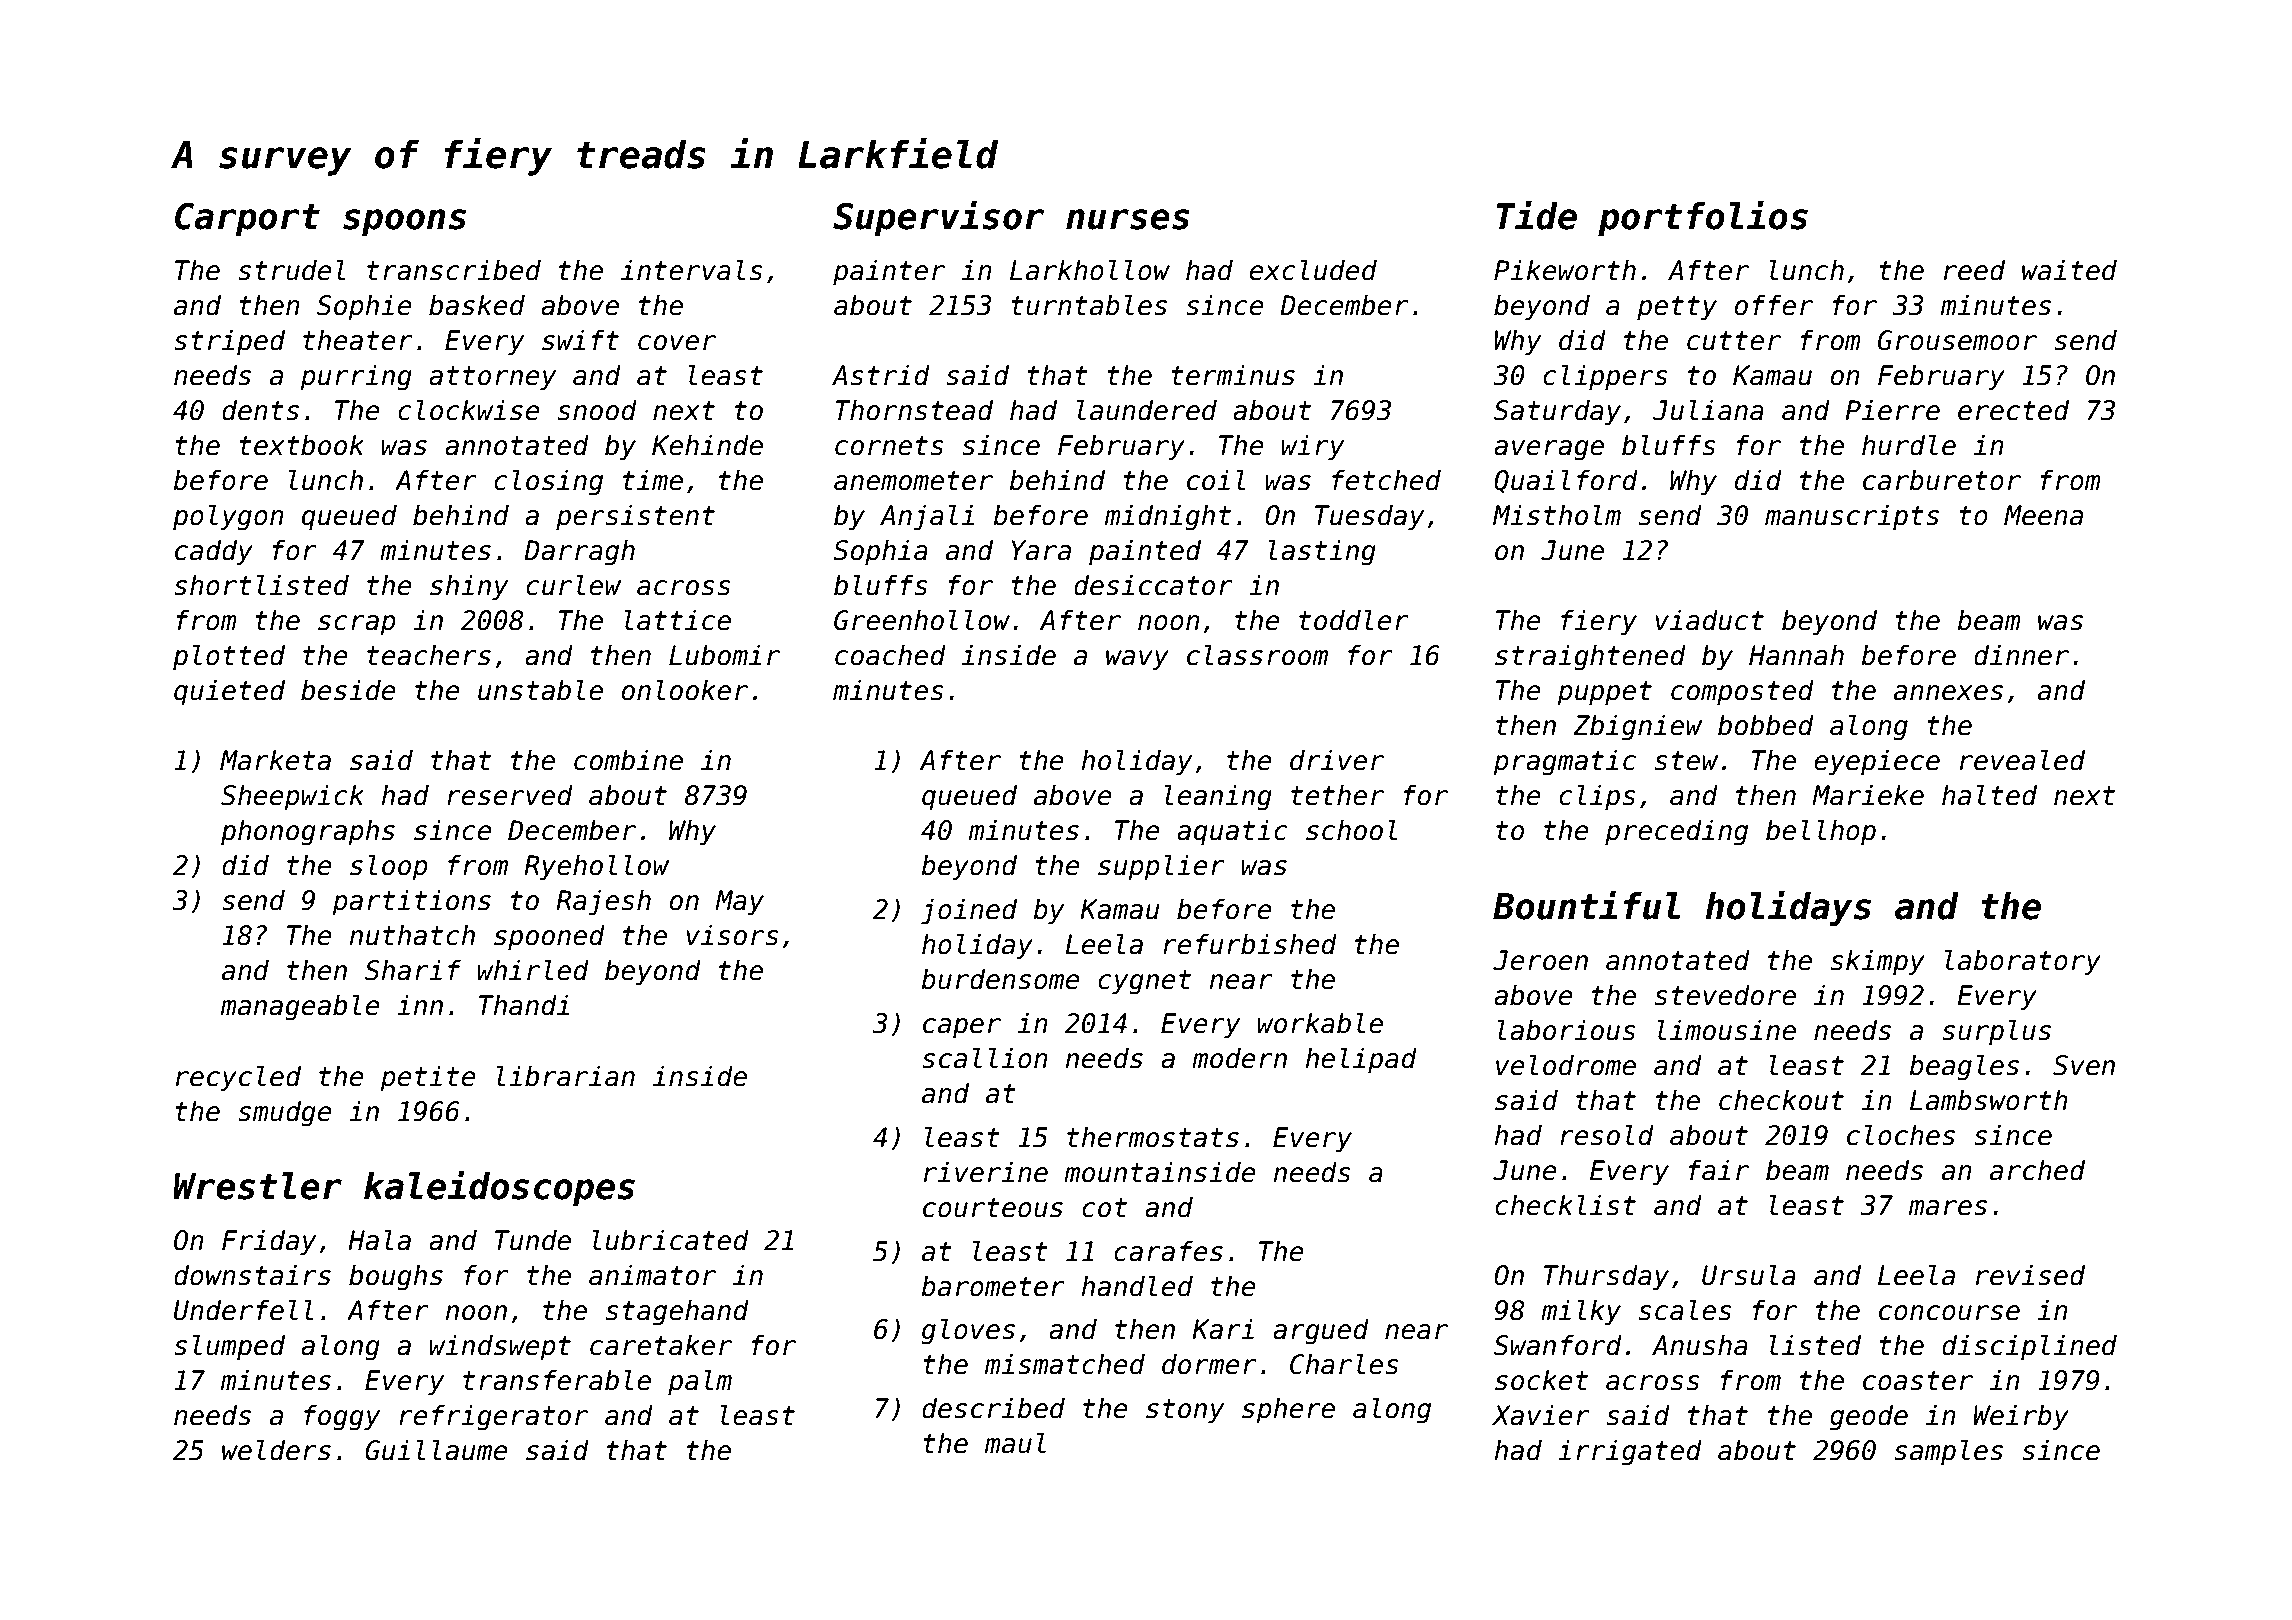 The image size is (2292, 1620). What do you see at coordinates (1719, 1170) in the screenshot?
I see `fair` at bounding box center [1719, 1170].
